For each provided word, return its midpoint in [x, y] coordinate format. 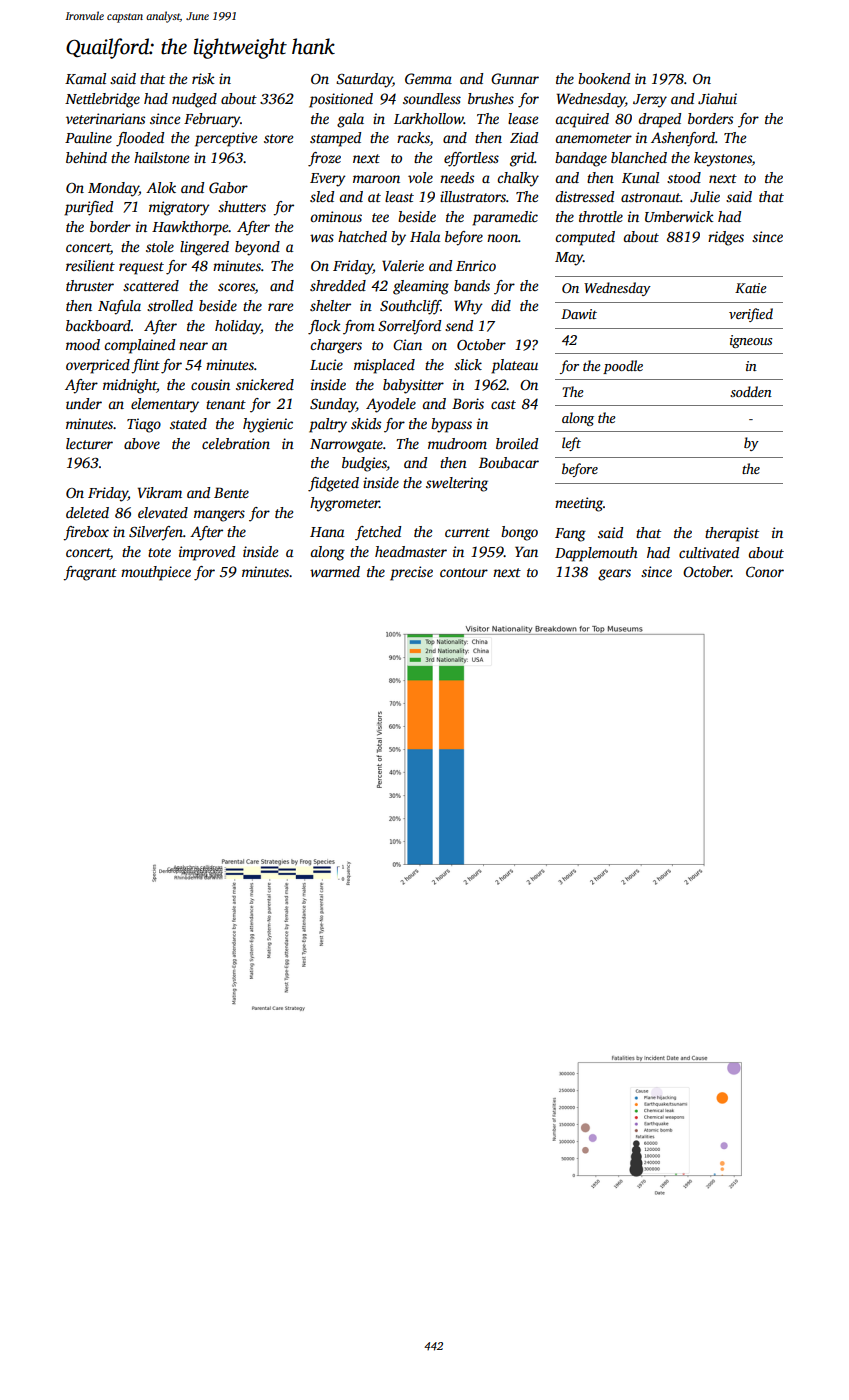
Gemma [428, 78]
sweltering [457, 484]
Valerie [403, 265]
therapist [732, 534]
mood [83, 344]
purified [88, 208]
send [459, 325]
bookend [604, 78]
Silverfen [156, 533]
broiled [517, 443]
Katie [751, 288]
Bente [231, 492]
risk [203, 78]
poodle [623, 367]
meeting [579, 504]
